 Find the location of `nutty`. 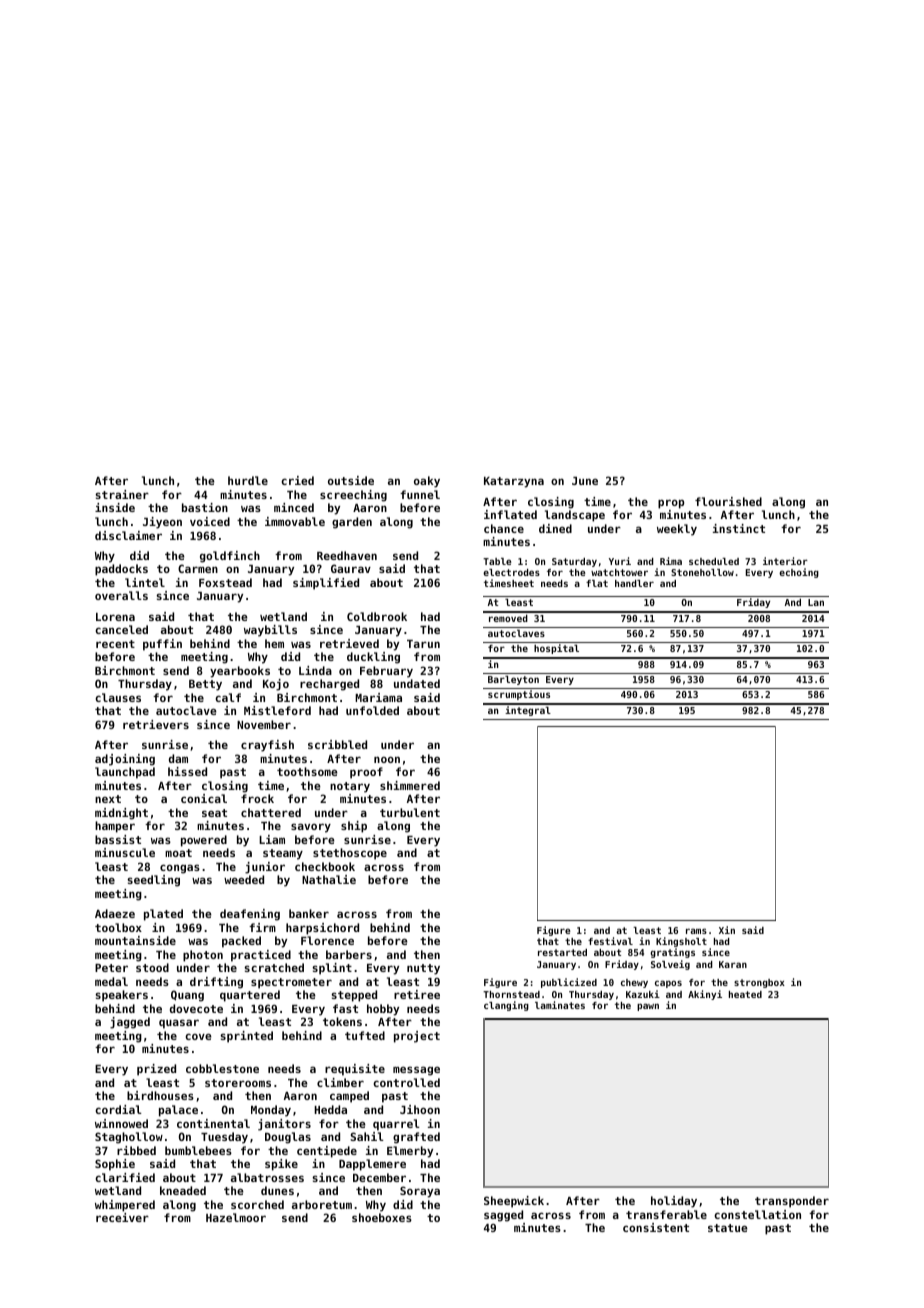

nutty is located at coordinates (423, 969).
